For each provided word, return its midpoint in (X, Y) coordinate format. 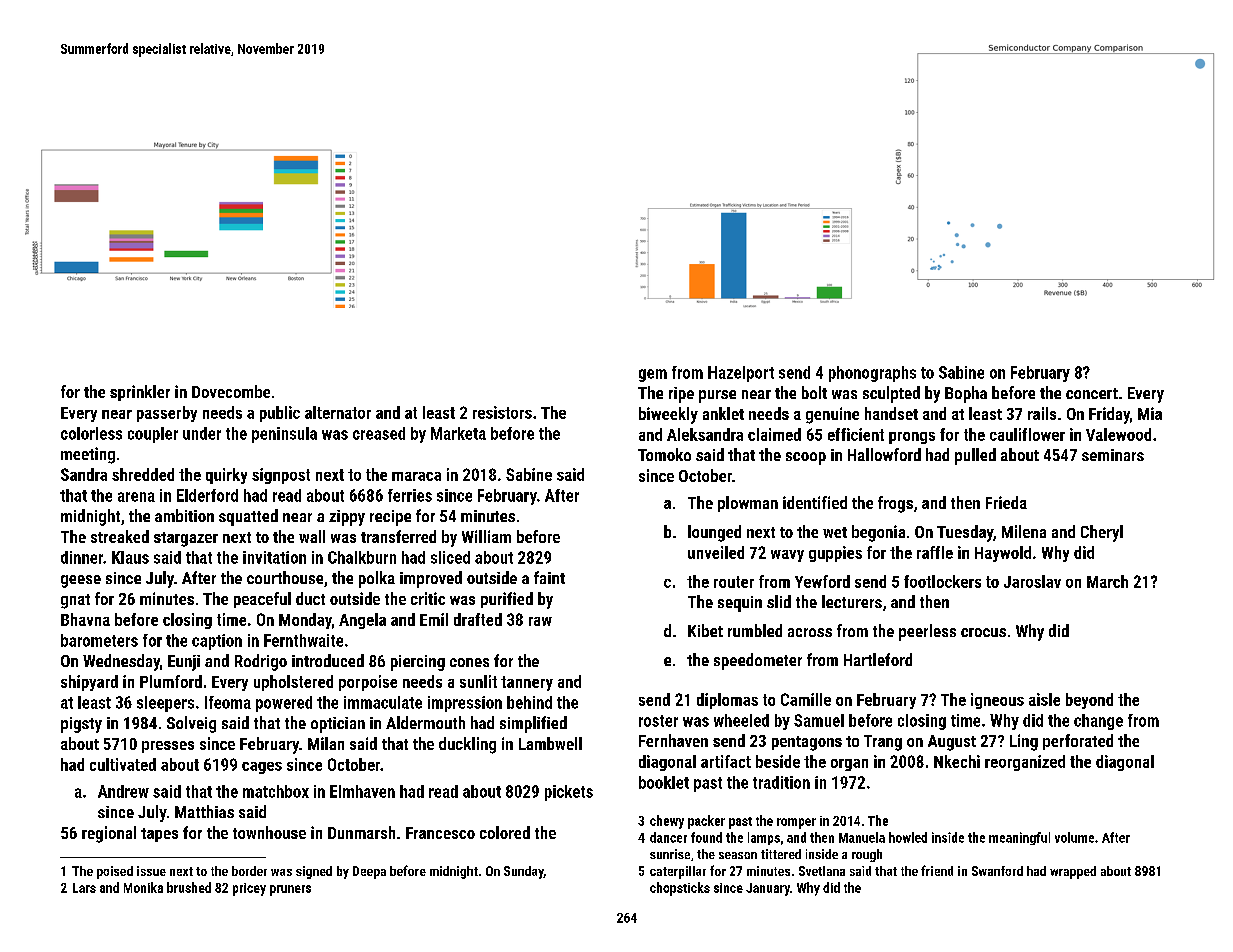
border (249, 871)
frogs (895, 504)
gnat (75, 601)
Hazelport (741, 374)
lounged (714, 533)
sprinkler (140, 393)
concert (1092, 393)
